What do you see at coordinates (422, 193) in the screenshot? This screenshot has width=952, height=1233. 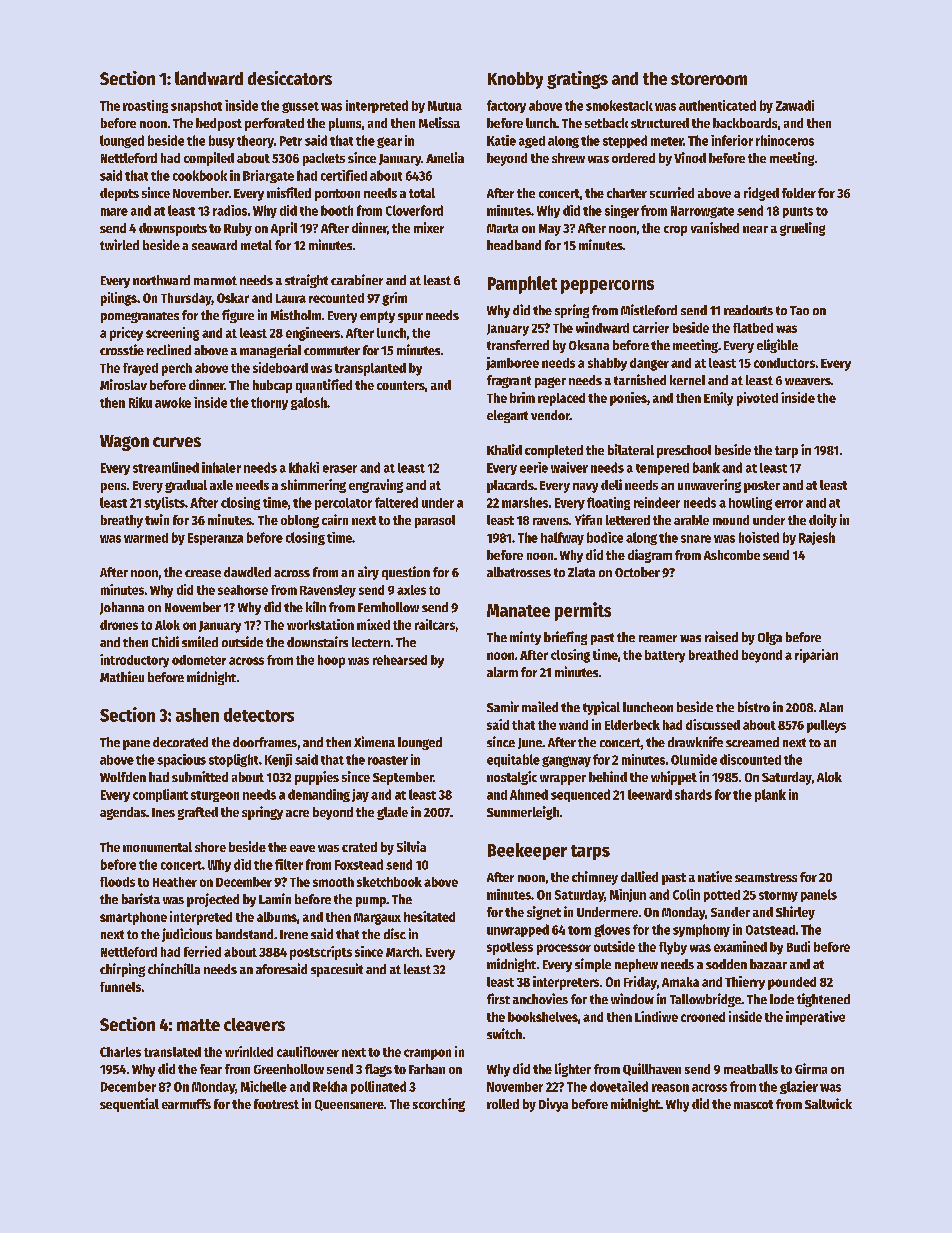 I see `total` at bounding box center [422, 193].
